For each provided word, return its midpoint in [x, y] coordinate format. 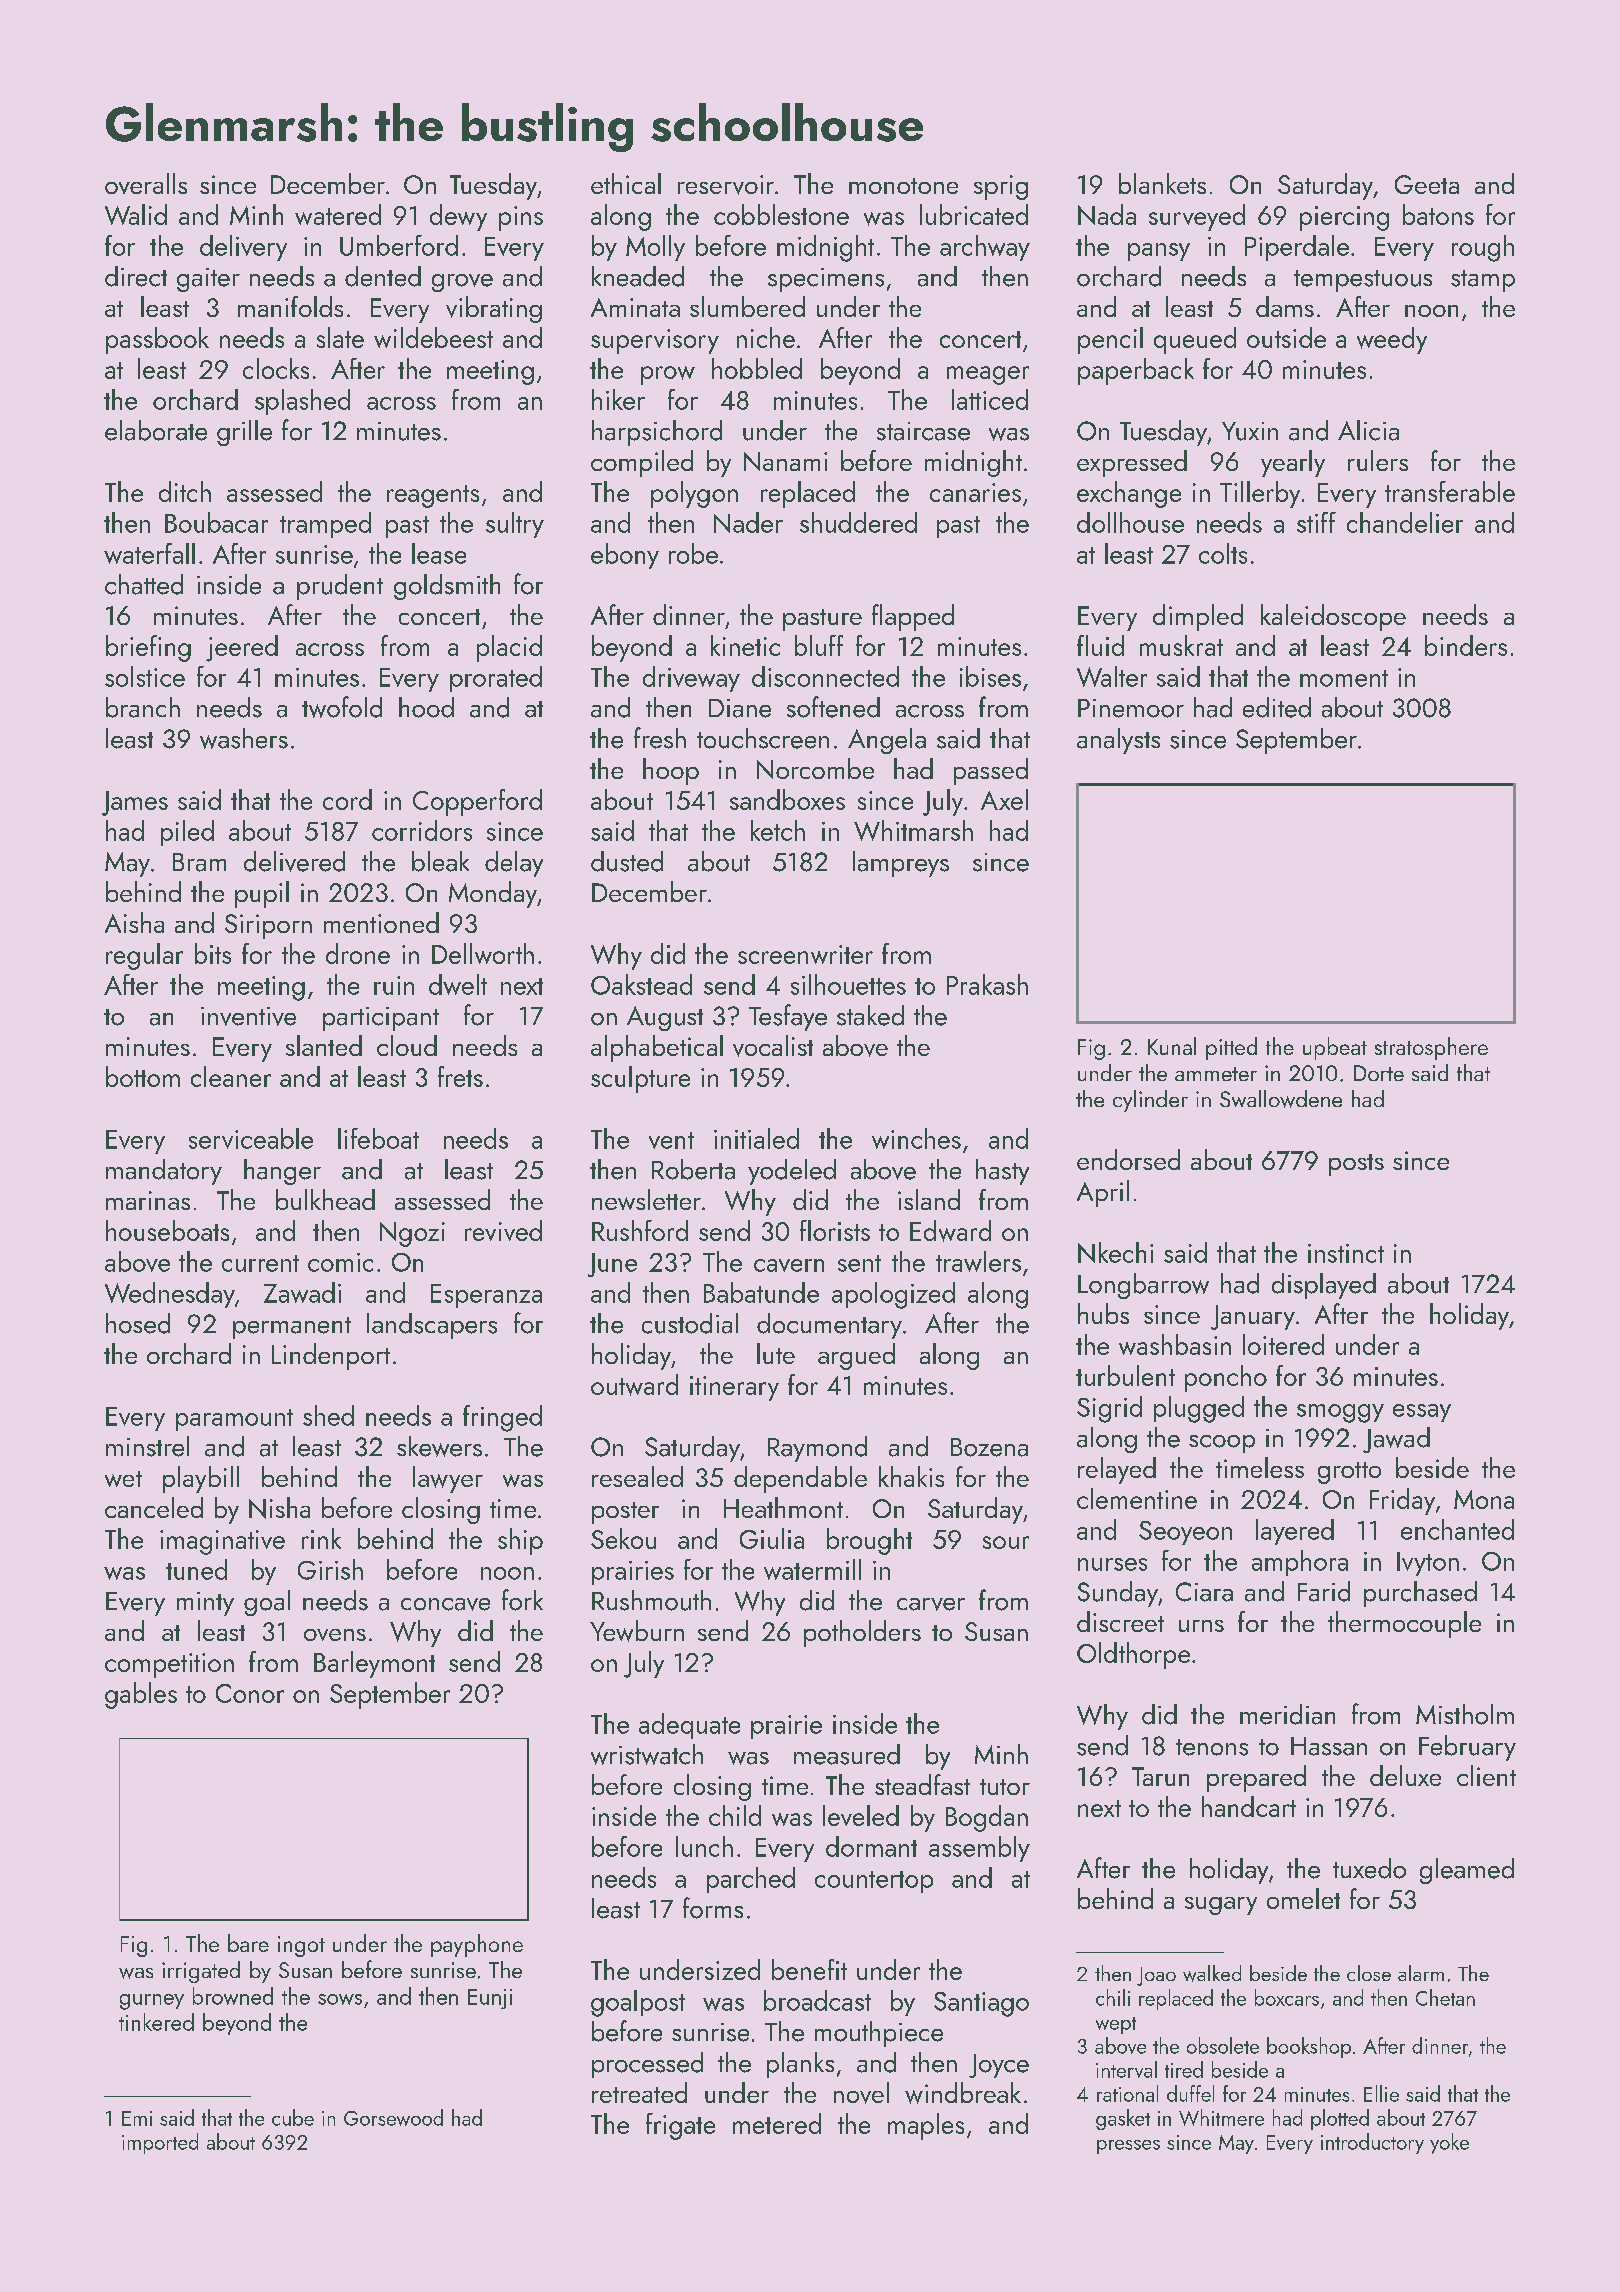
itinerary [734, 1388]
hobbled [757, 368]
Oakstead [641, 984]
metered [777, 2123]
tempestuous [1363, 281]
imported [160, 2143]
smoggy [1340, 1413]
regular [144, 956]
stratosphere [1431, 1048]
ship [520, 1541]
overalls [146, 183]
